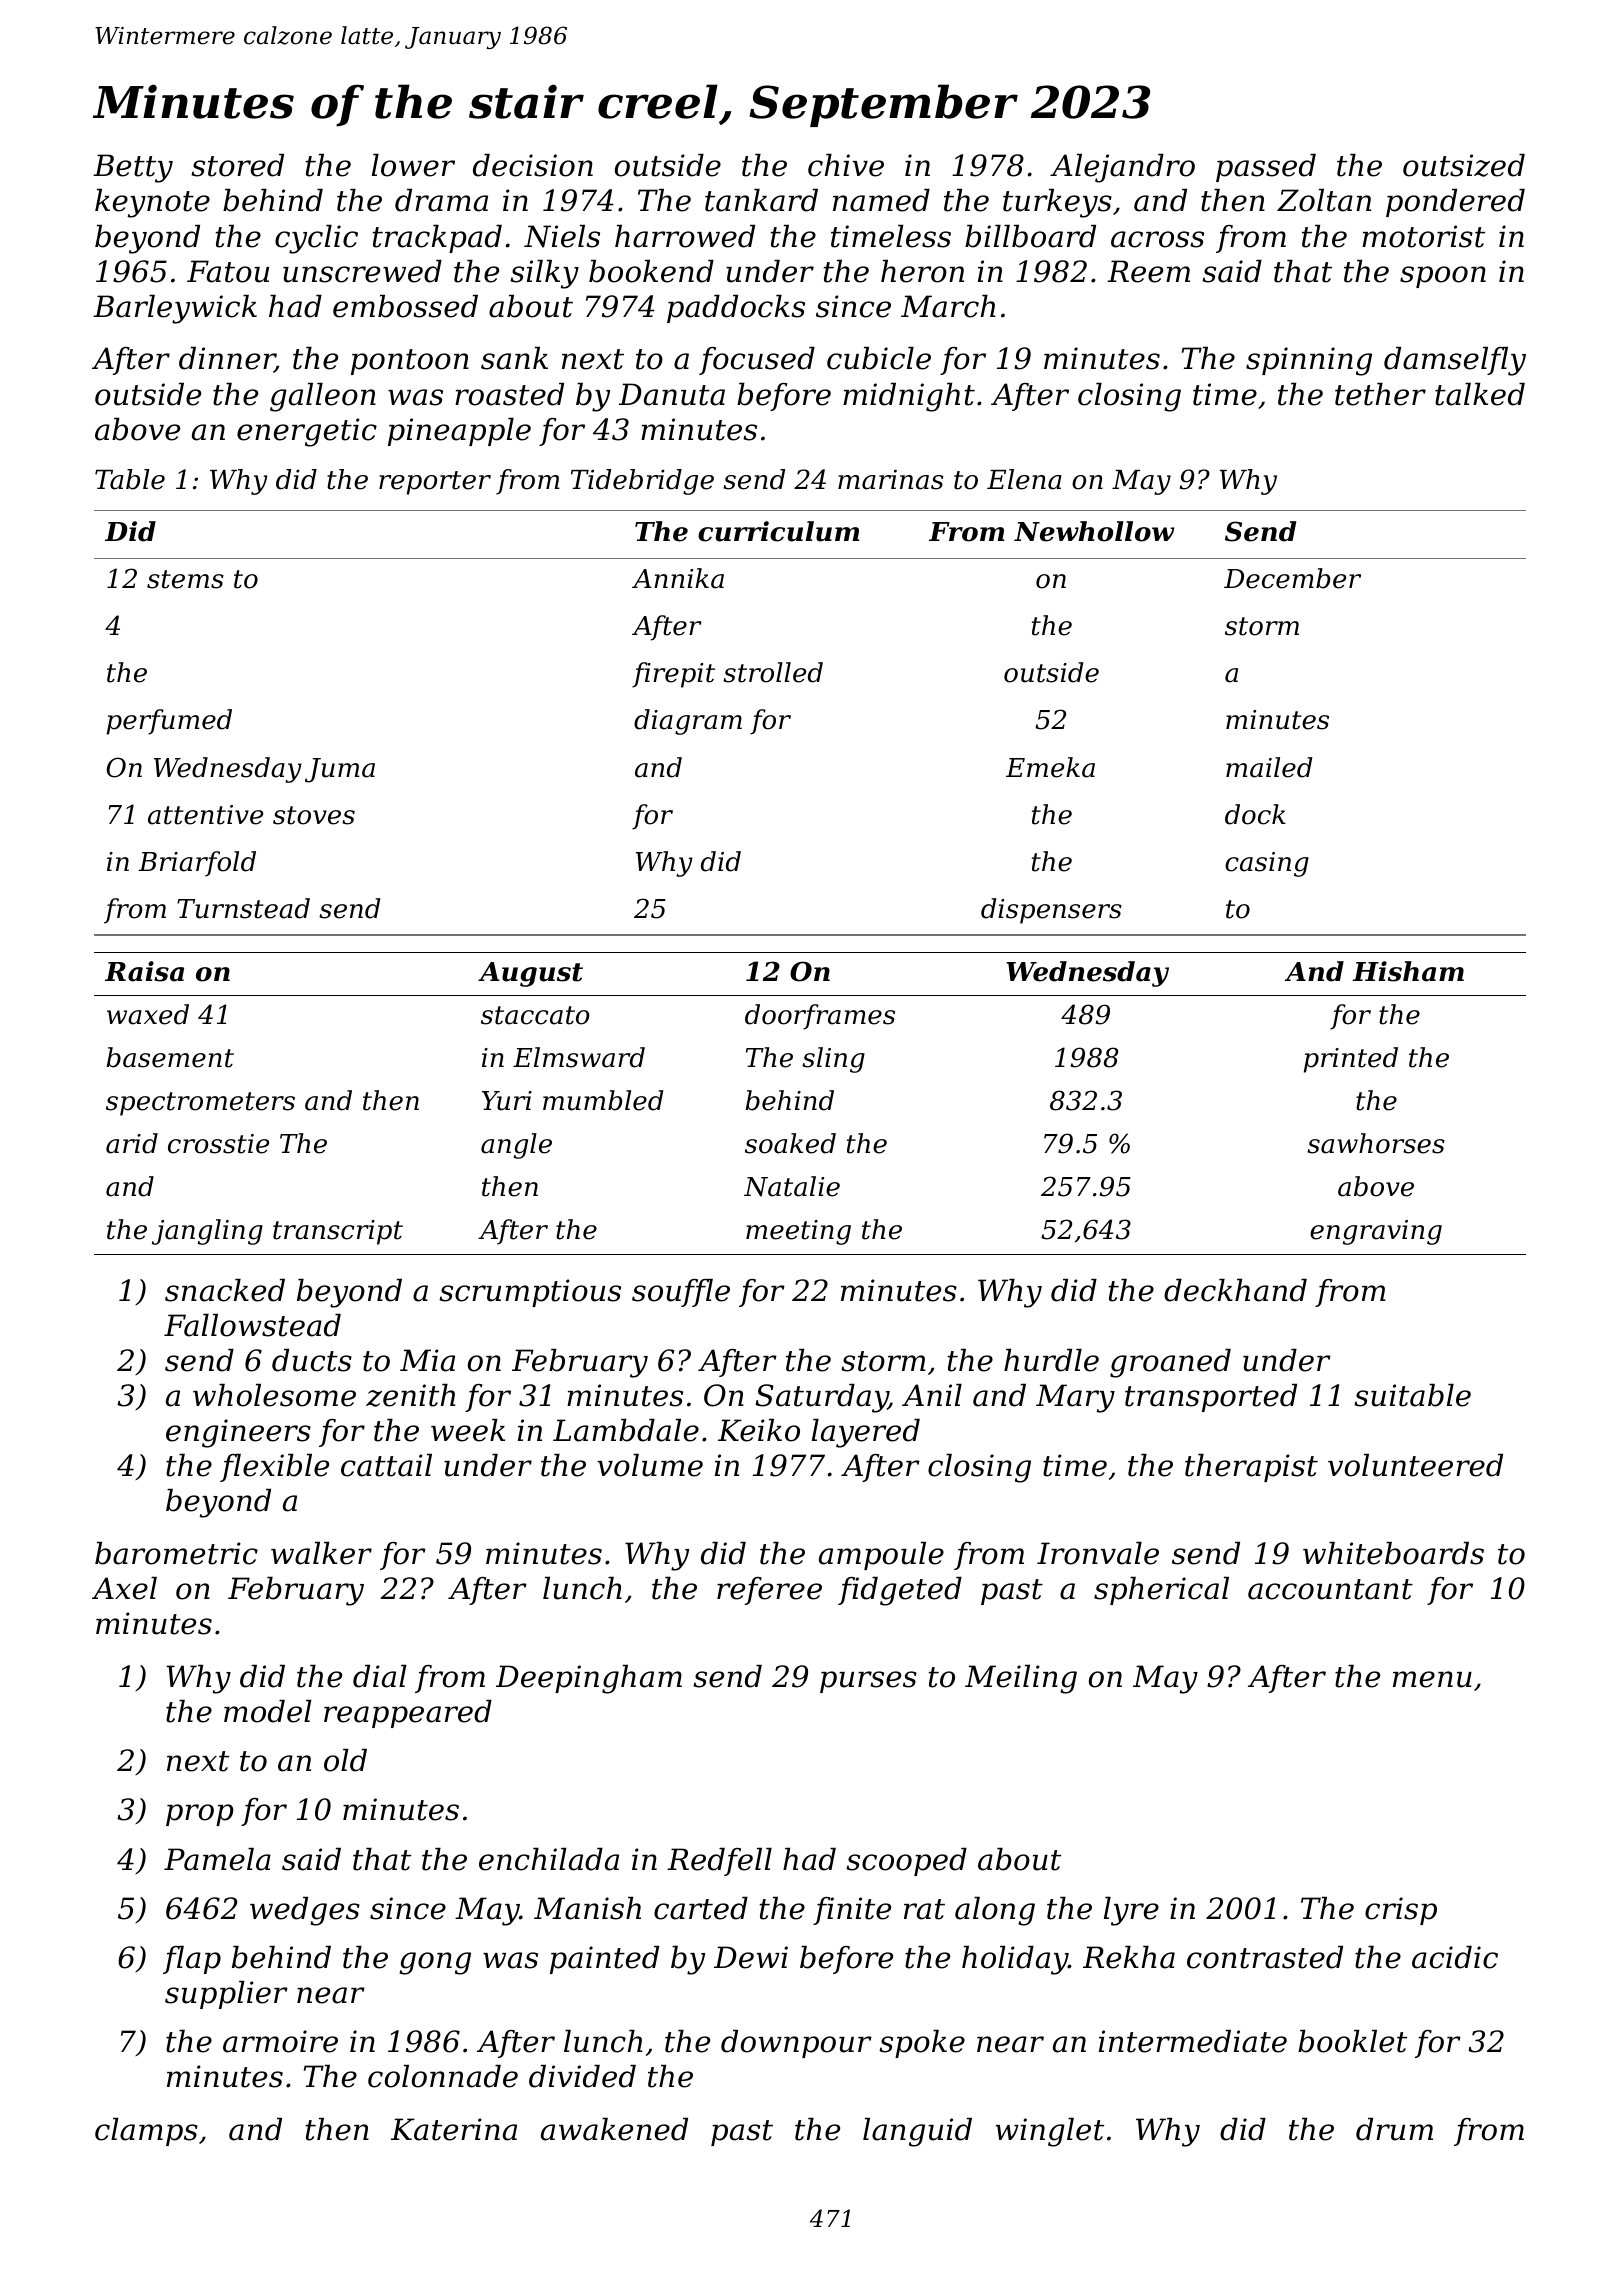 This image has width=1620, height=2292. What do you see at coordinates (146, 2132) in the image?
I see `clamps` at bounding box center [146, 2132].
